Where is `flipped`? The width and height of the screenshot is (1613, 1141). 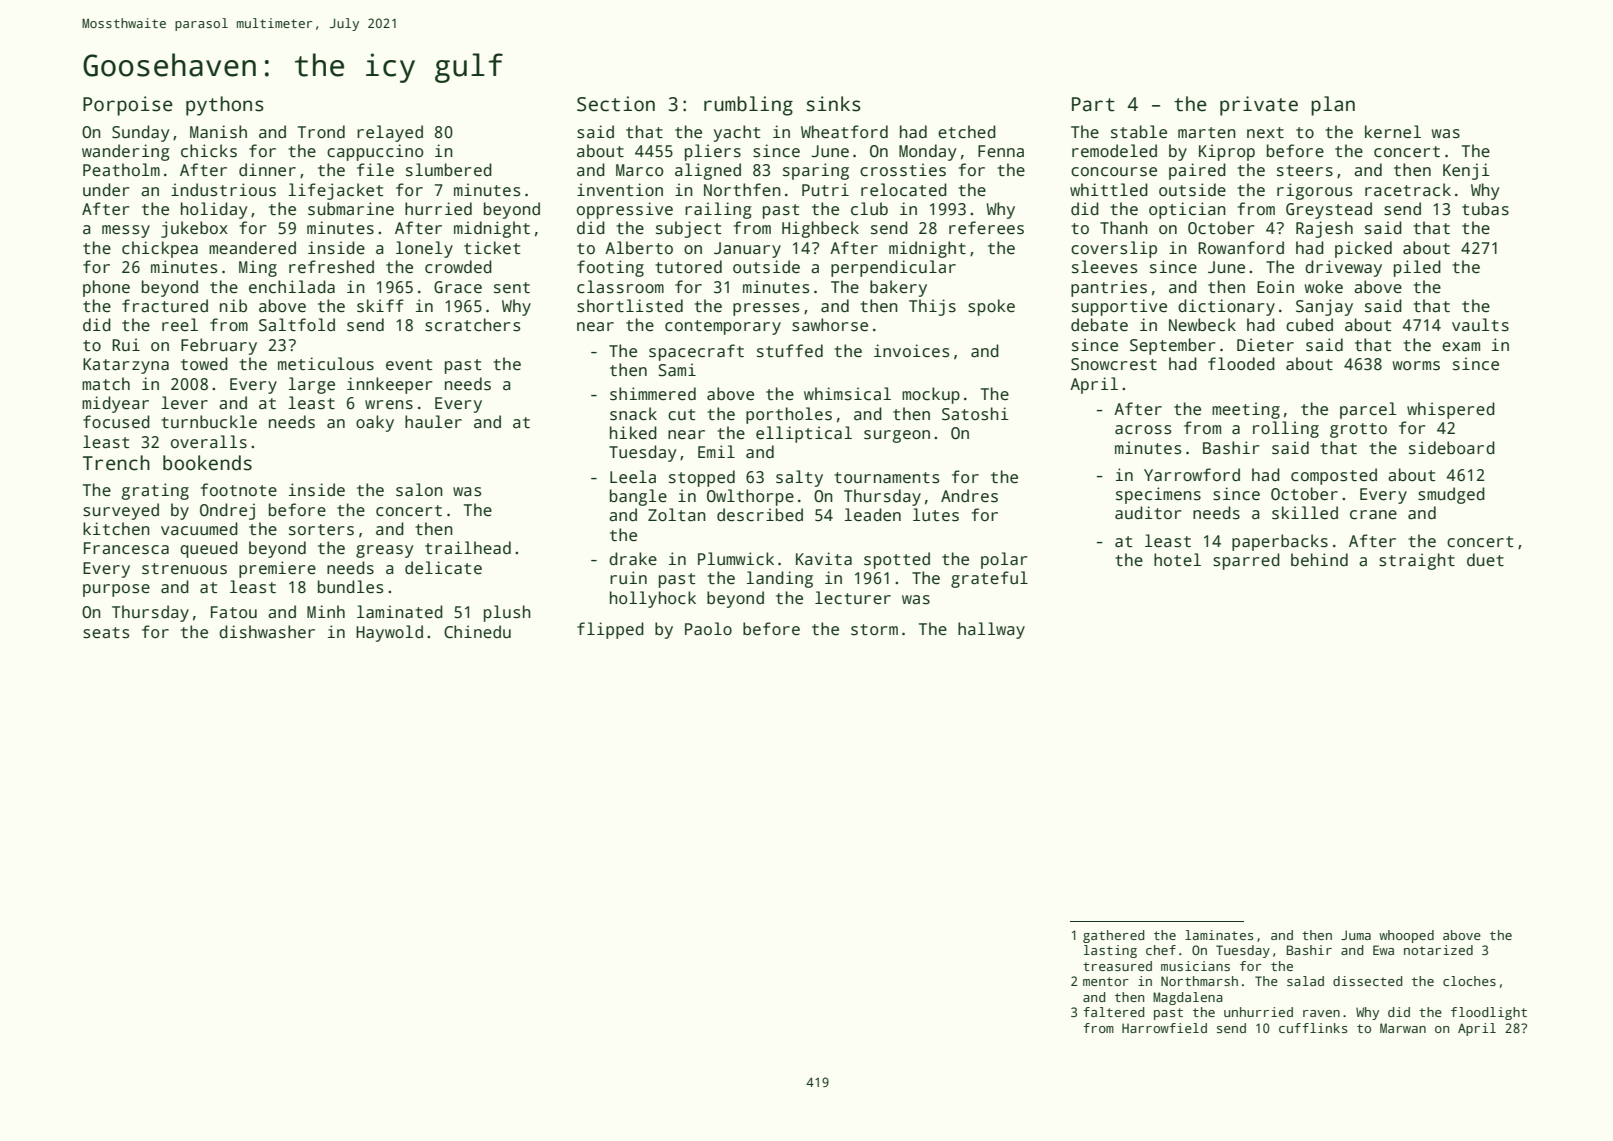
flipped is located at coordinates (610, 630).
